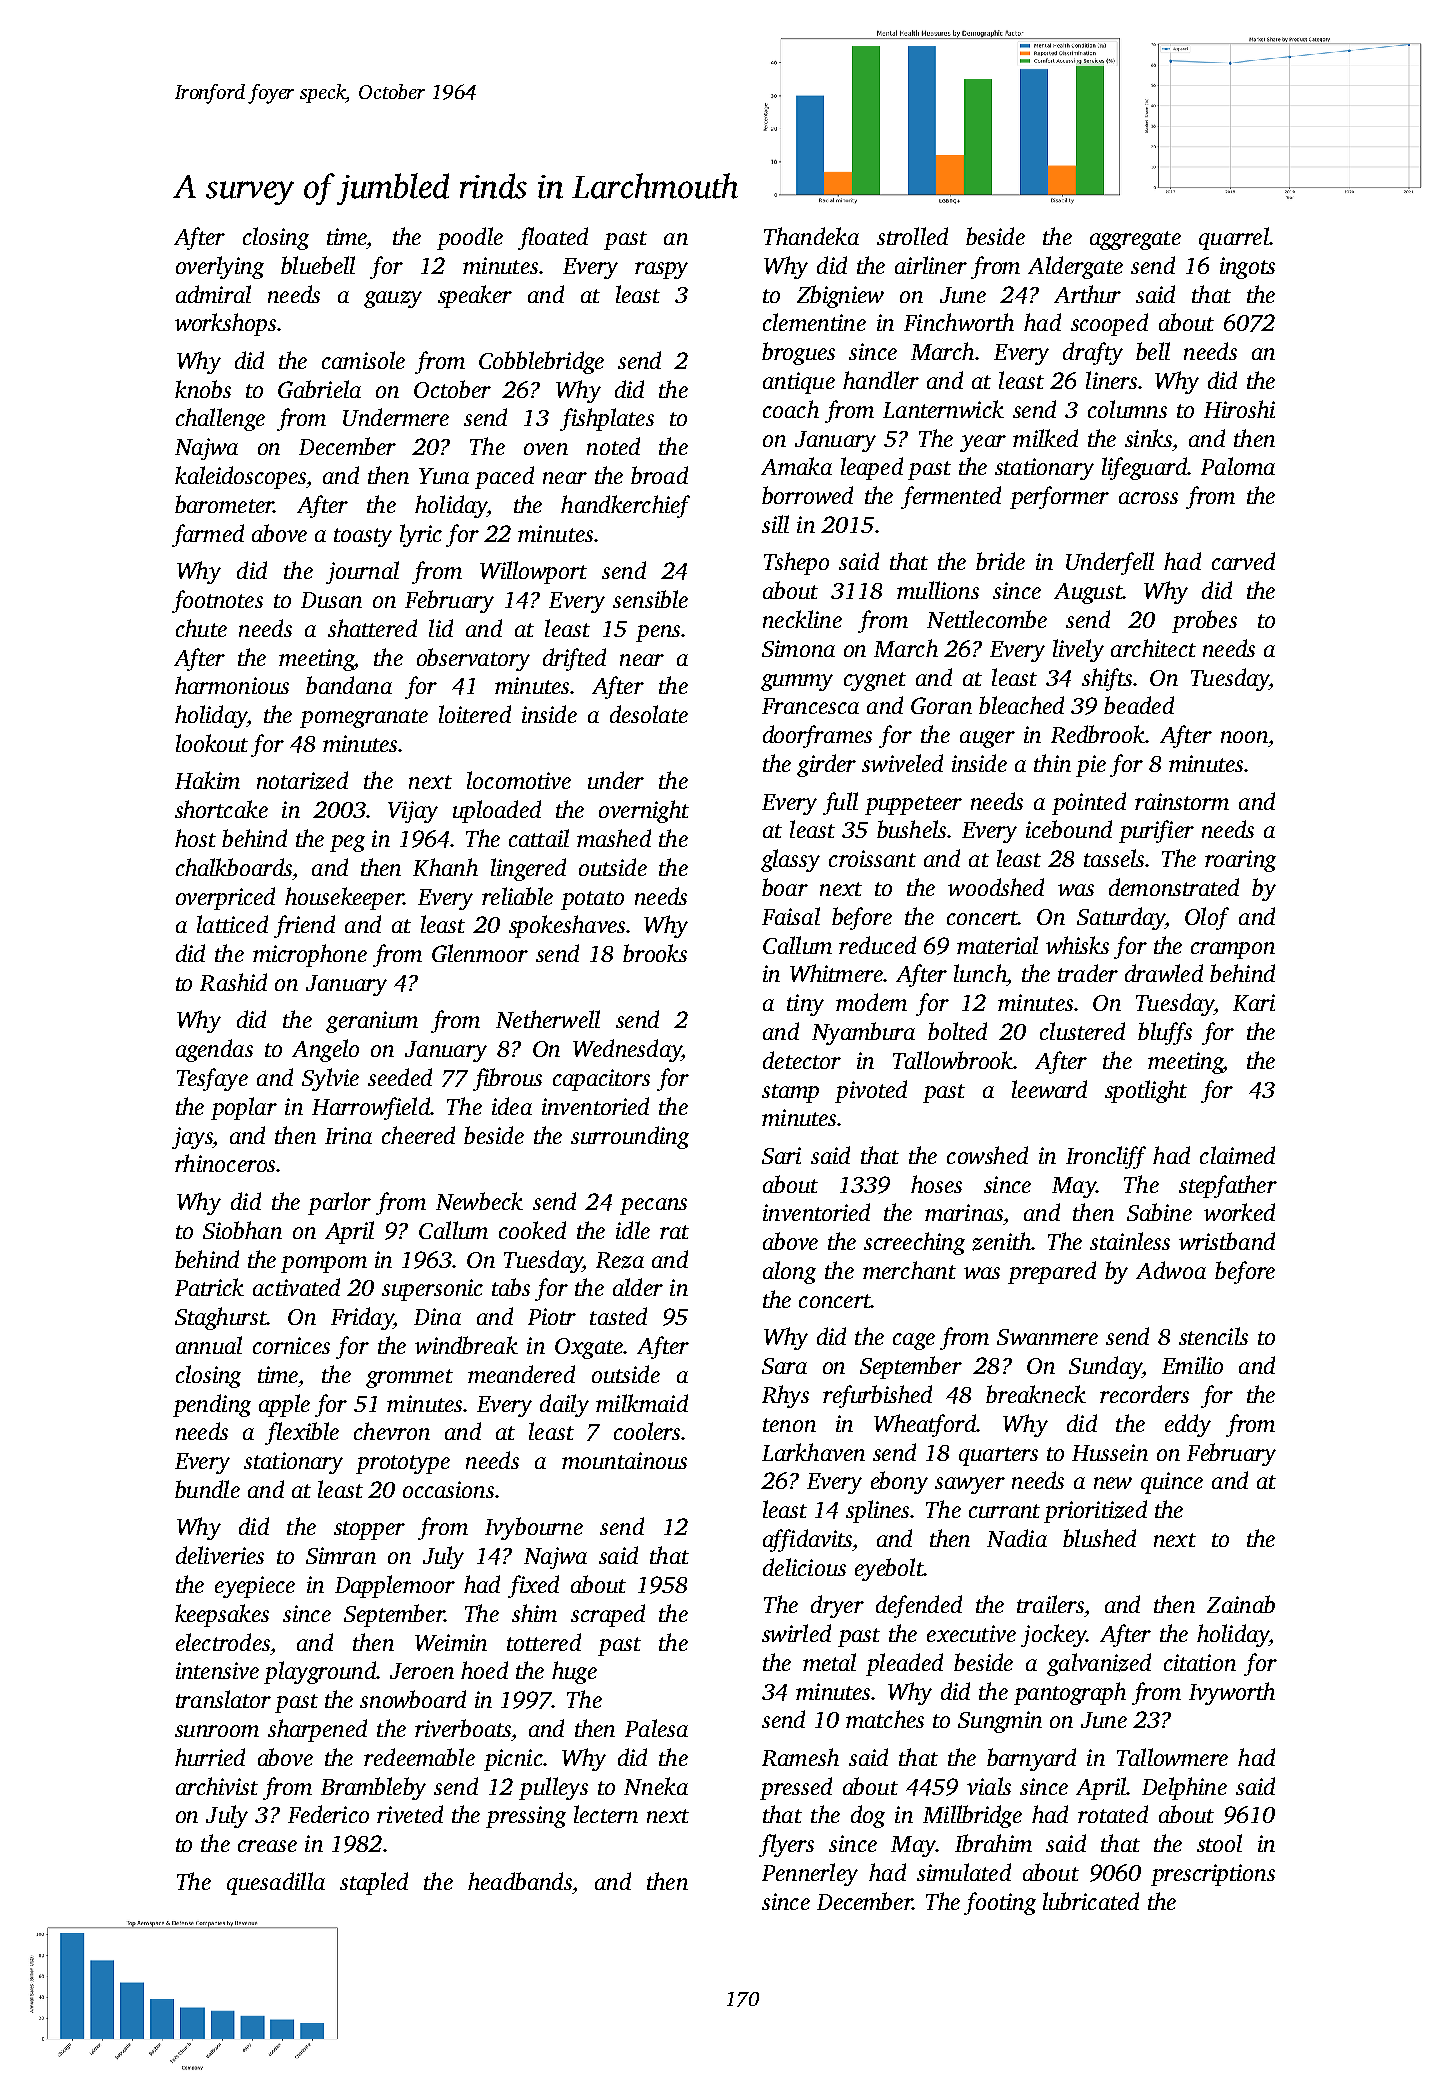  What do you see at coordinates (504, 477) in the document?
I see `paced` at bounding box center [504, 477].
